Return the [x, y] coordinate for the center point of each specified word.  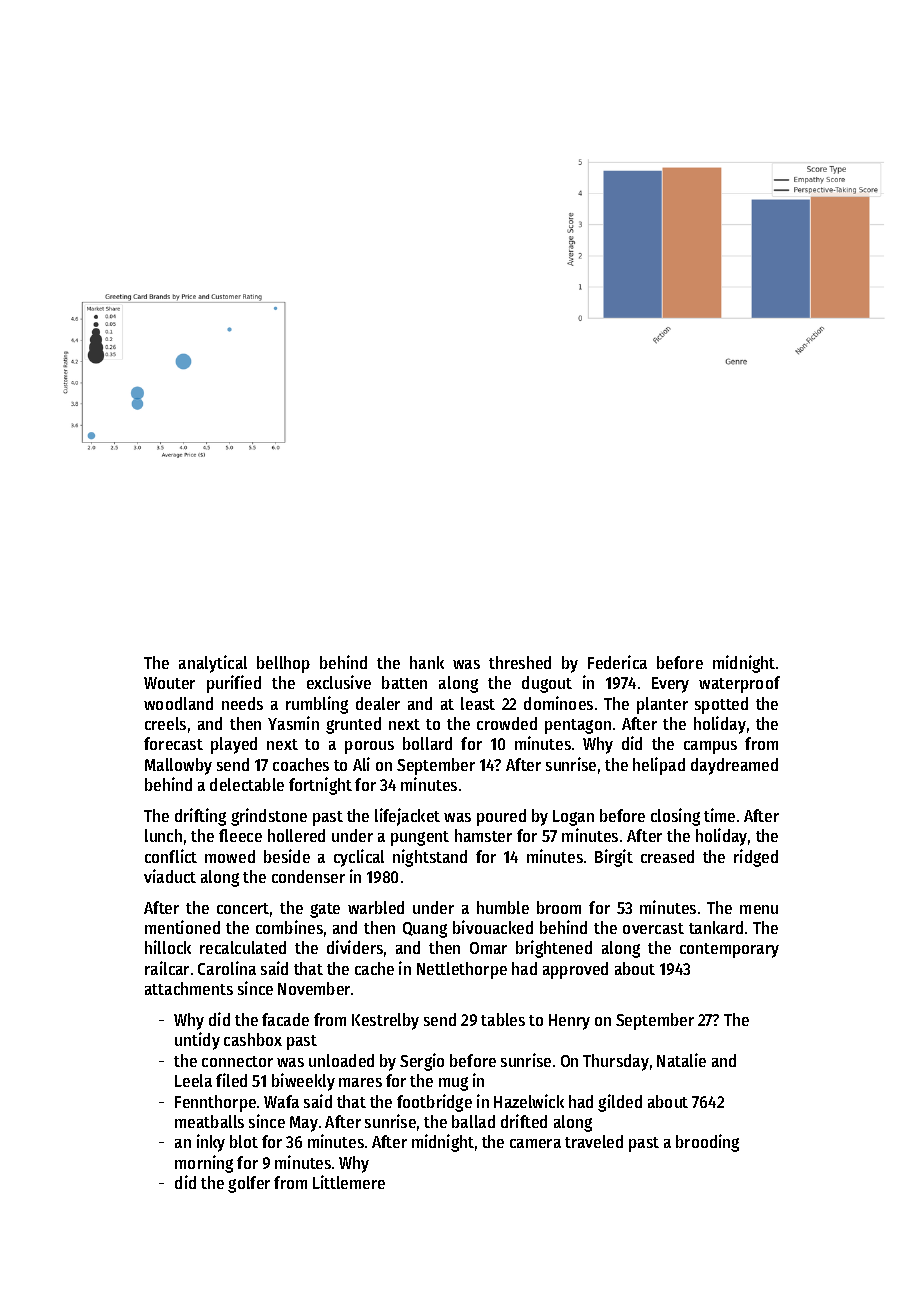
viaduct [170, 876]
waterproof [739, 684]
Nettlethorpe [462, 970]
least [478, 703]
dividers [355, 947]
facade [285, 1019]
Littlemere [349, 1182]
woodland [178, 703]
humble [503, 907]
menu [759, 909]
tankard [716, 927]
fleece [240, 835]
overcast [653, 928]
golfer [249, 1184]
